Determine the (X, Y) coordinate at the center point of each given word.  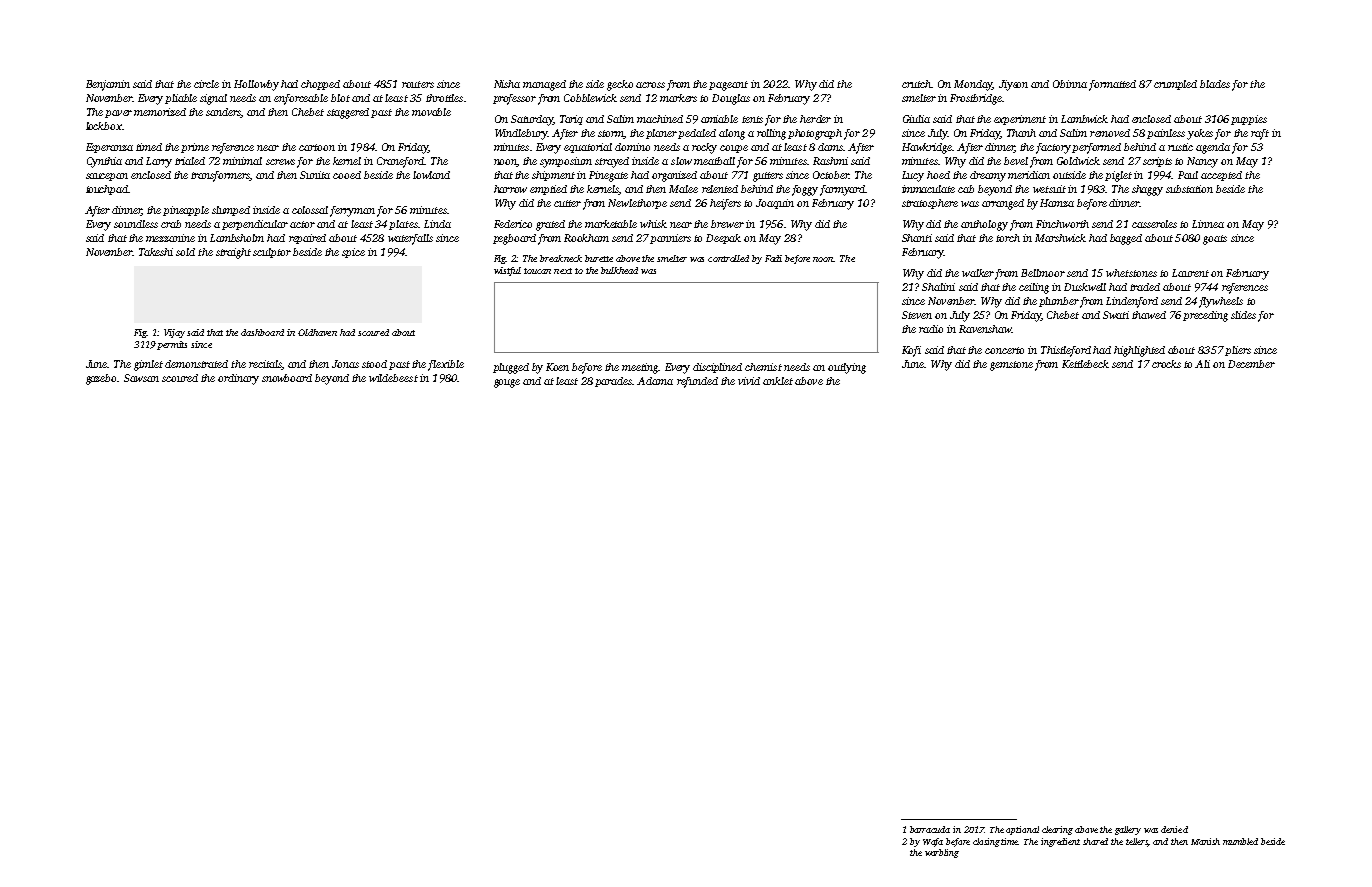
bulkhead (619, 270)
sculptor (272, 253)
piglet (1118, 176)
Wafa (933, 842)
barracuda (930, 829)
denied (1174, 829)
